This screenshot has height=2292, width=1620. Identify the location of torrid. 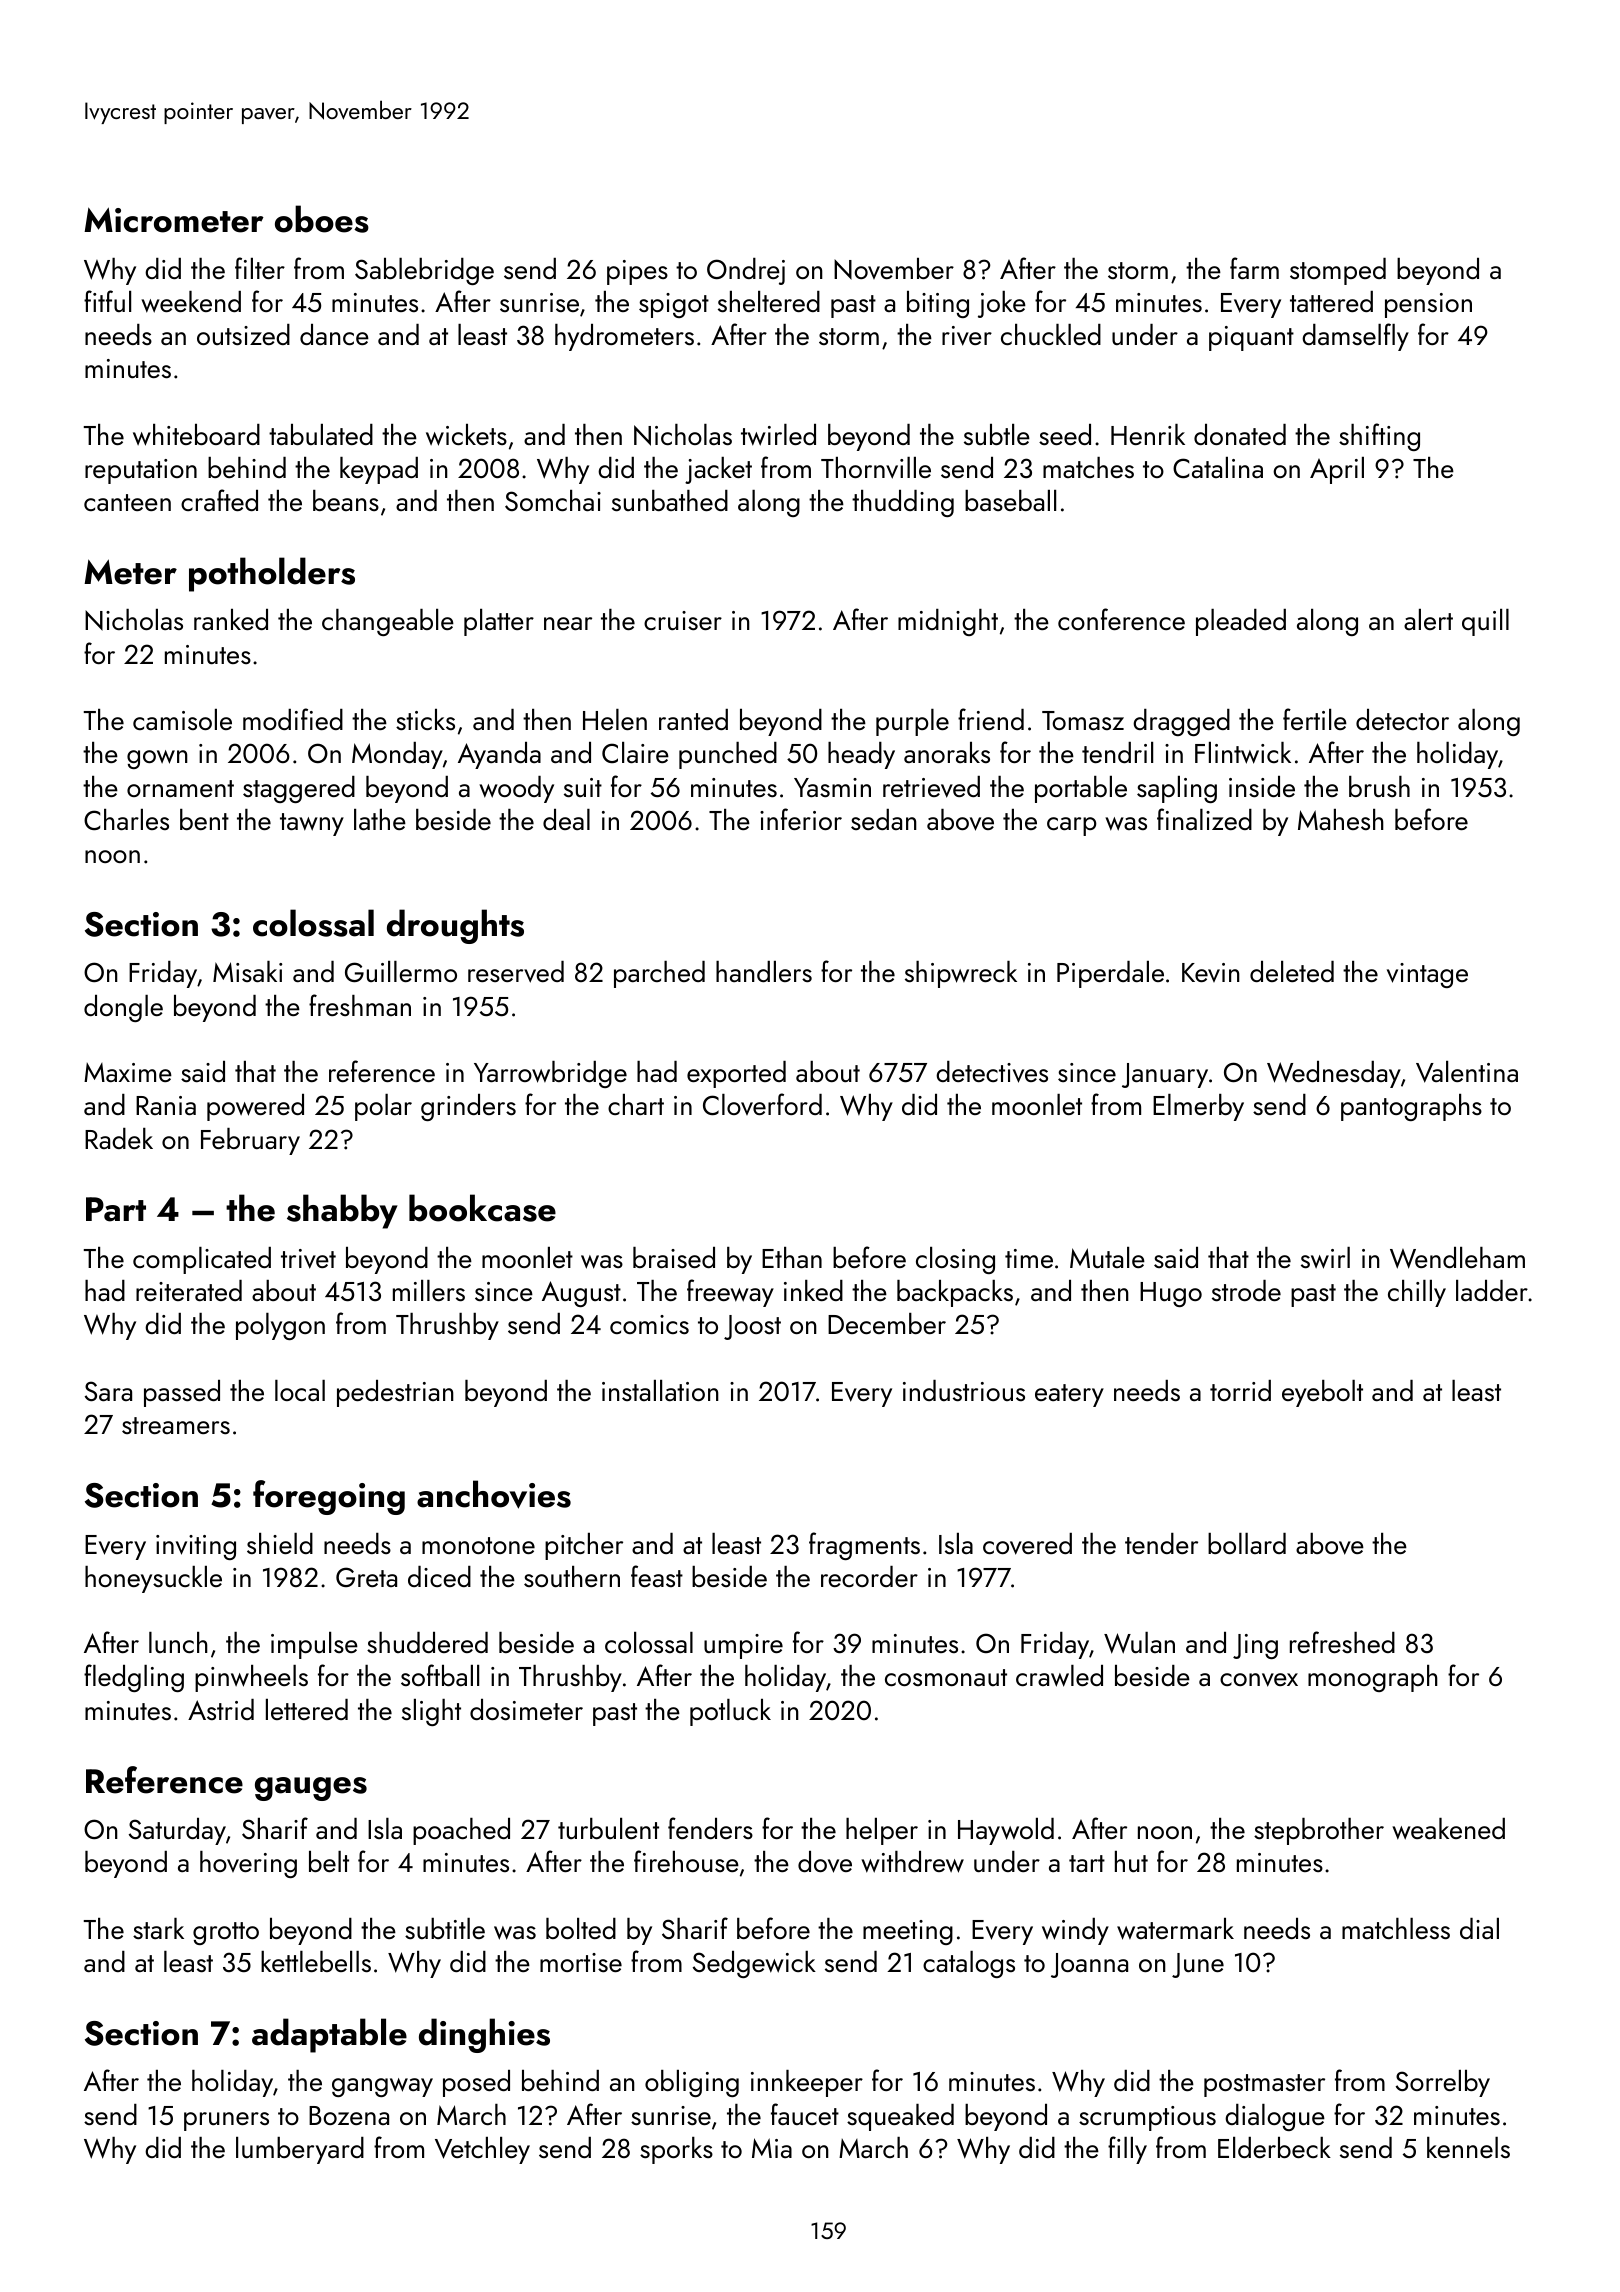
(1240, 1390).
